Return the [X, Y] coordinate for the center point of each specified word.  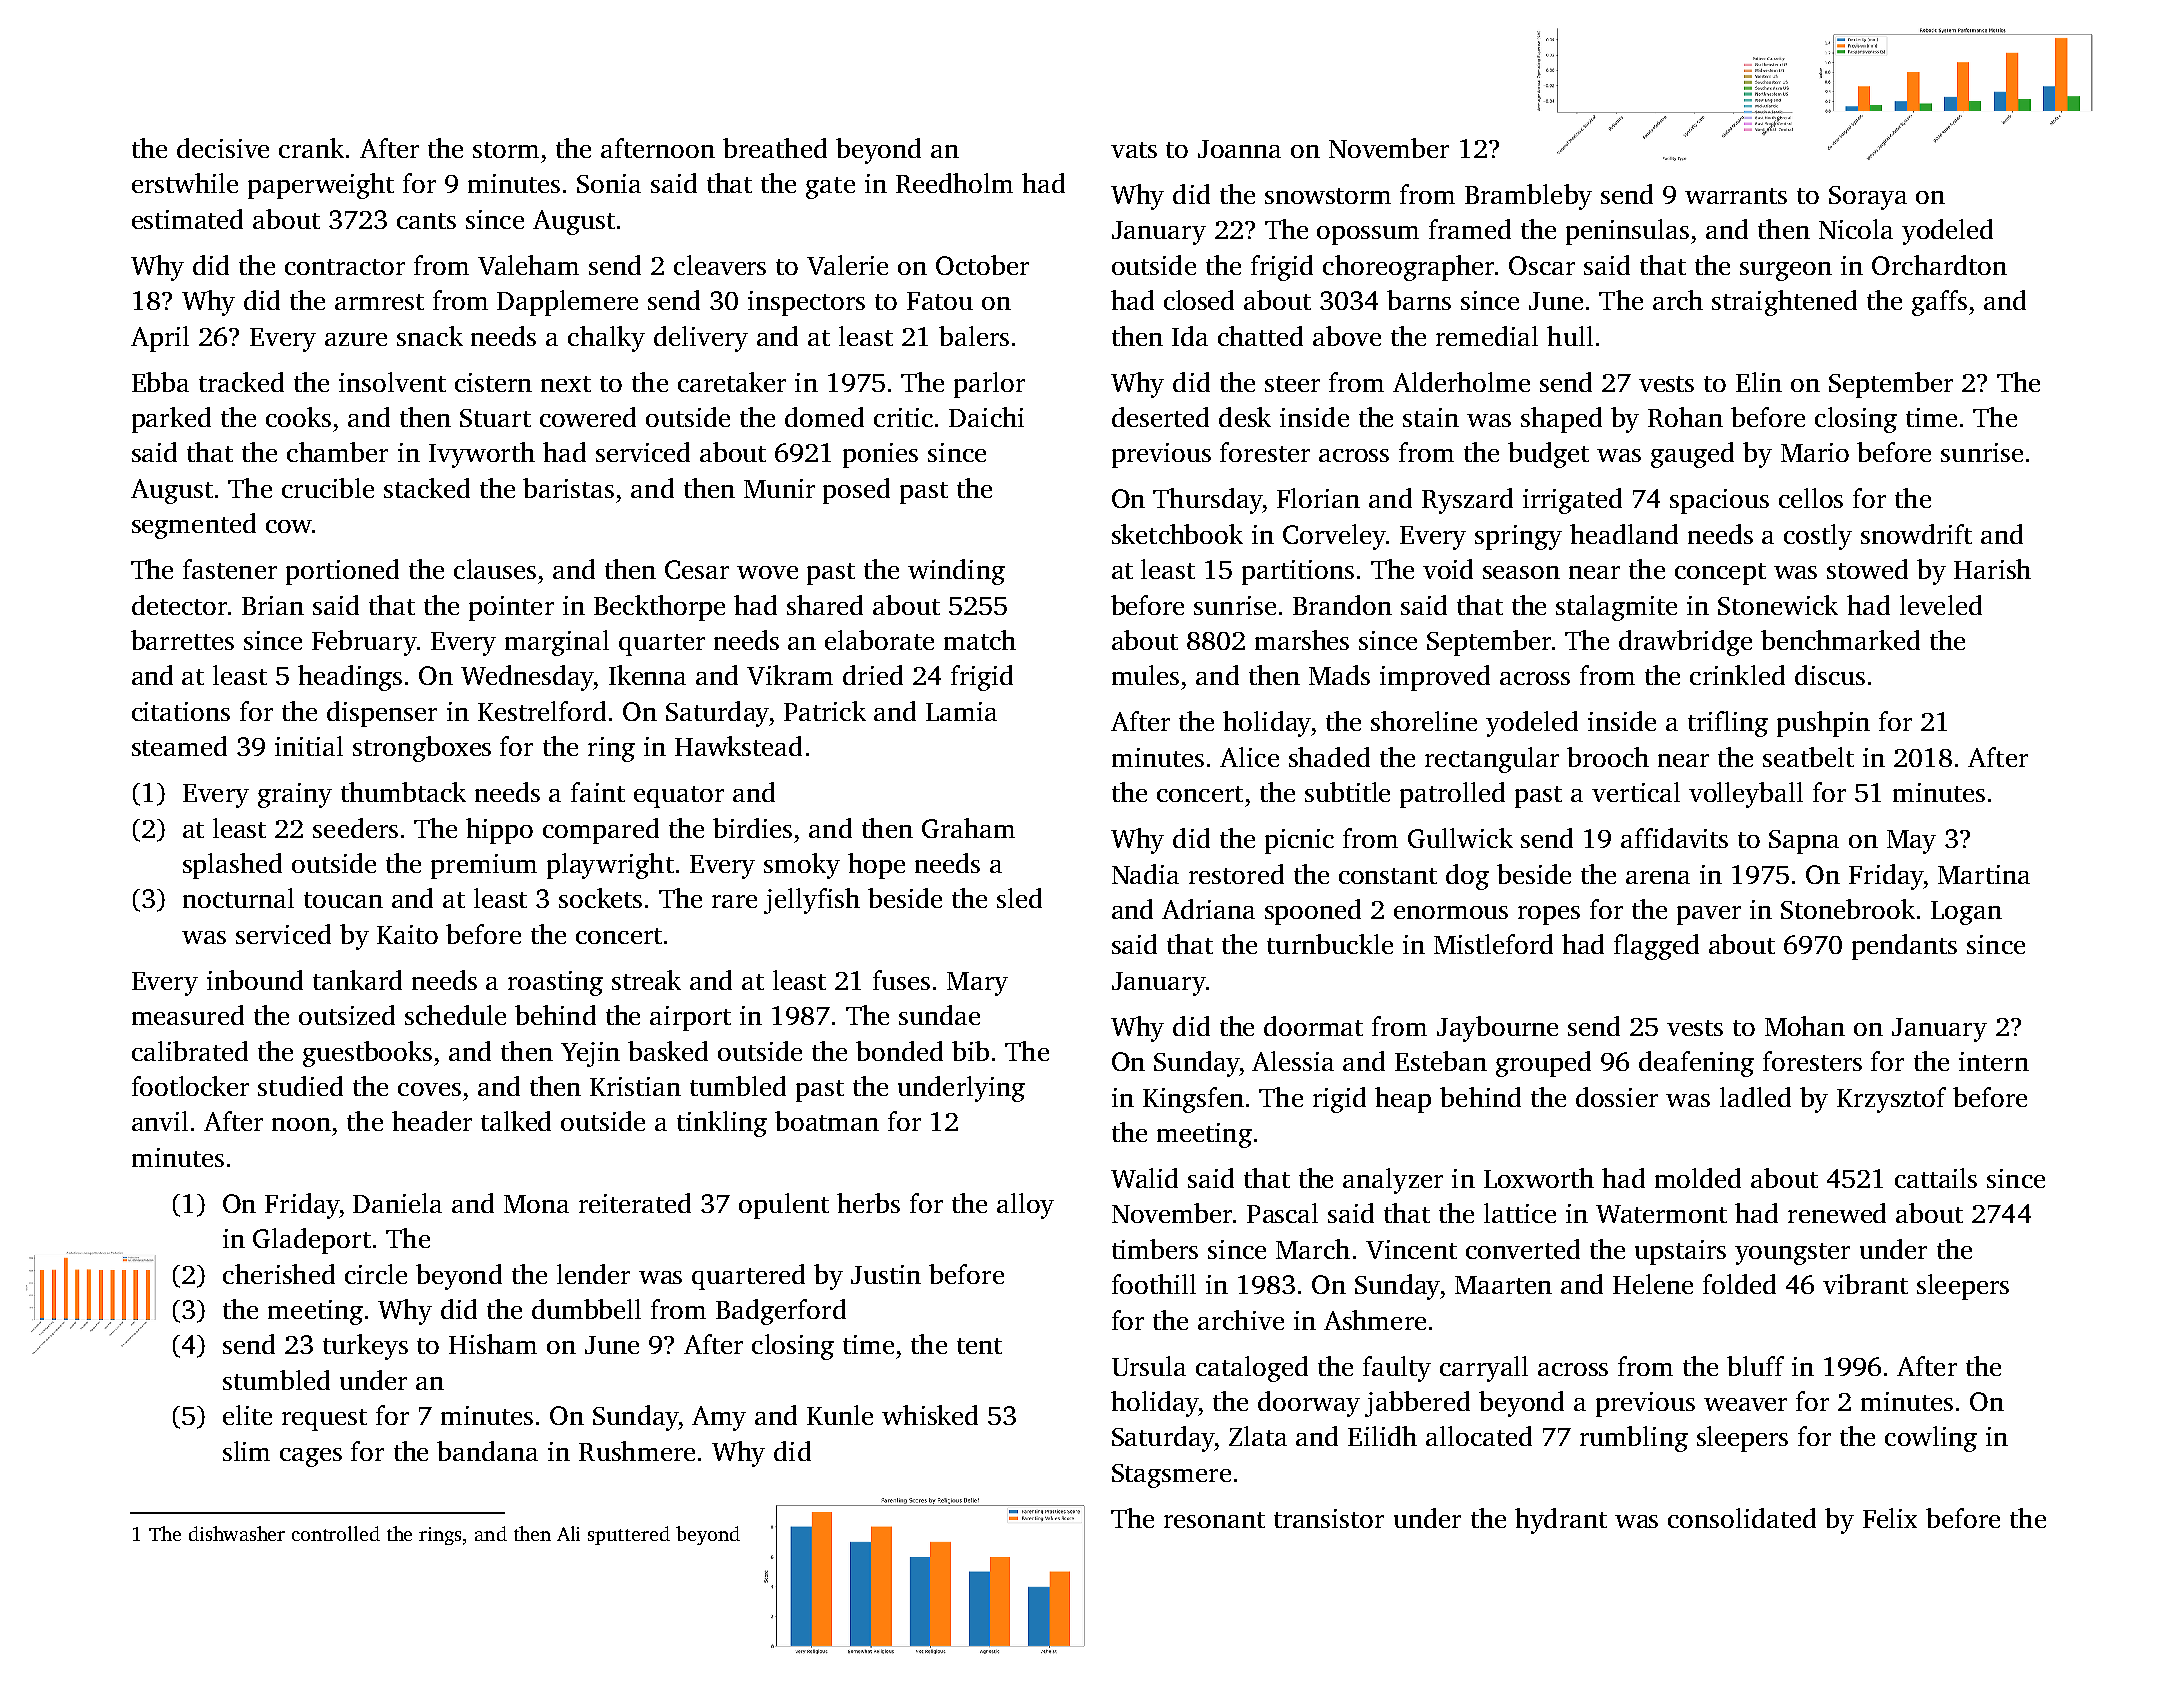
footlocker [190, 1086]
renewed [1837, 1213]
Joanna [1239, 149]
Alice [1249, 757]
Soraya [1868, 198]
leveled [1941, 605]
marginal [557, 643]
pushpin [1823, 724]
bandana [487, 1451]
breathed [775, 148]
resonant [1214, 1520]
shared [825, 605]
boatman [827, 1121]
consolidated [1742, 1518]
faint [598, 792]
